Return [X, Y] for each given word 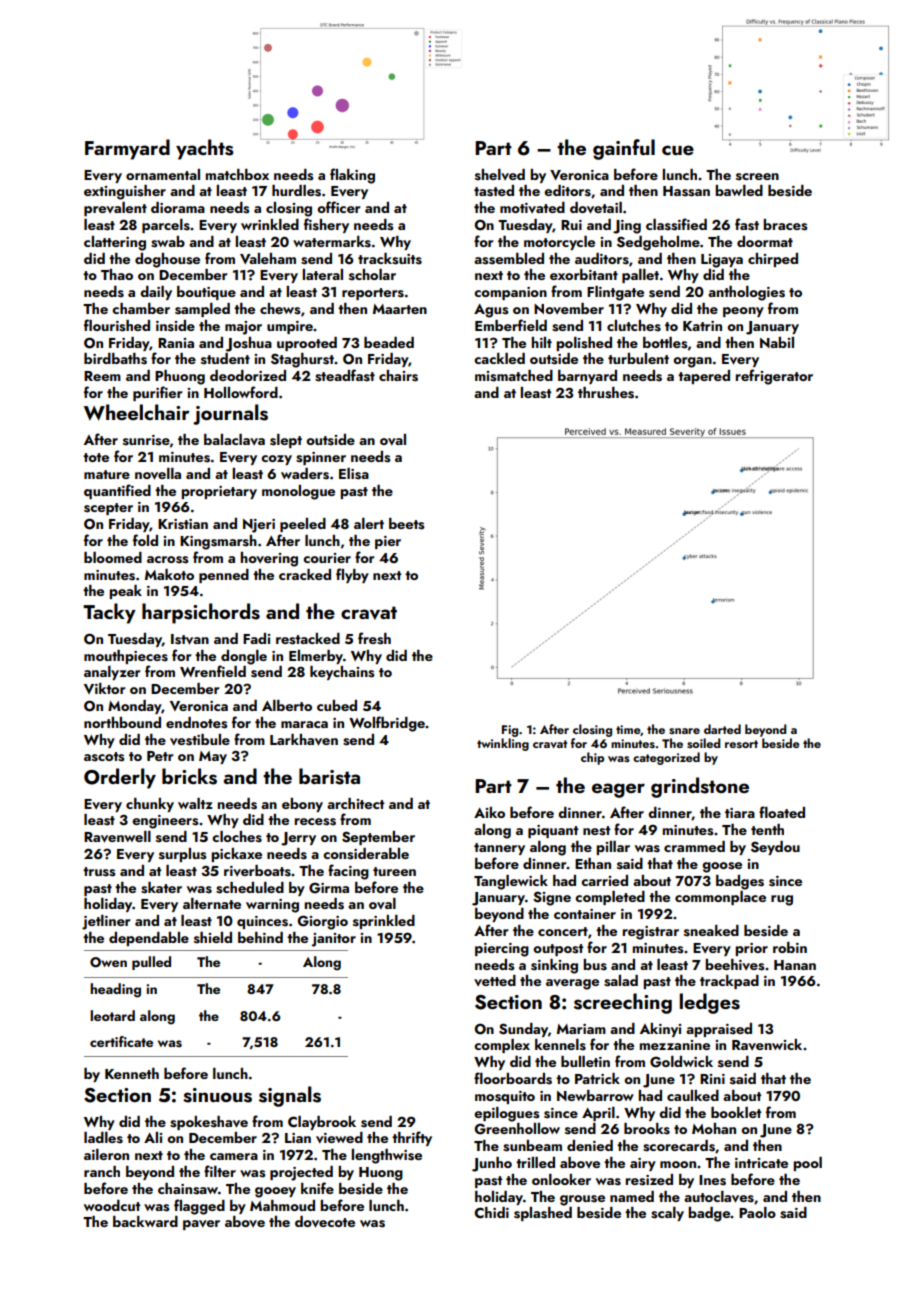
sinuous [217, 1095]
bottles [665, 343]
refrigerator [774, 377]
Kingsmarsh [218, 542]
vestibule [200, 740]
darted [722, 729]
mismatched [514, 376]
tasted [494, 191]
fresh [374, 638]
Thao [117, 274]
